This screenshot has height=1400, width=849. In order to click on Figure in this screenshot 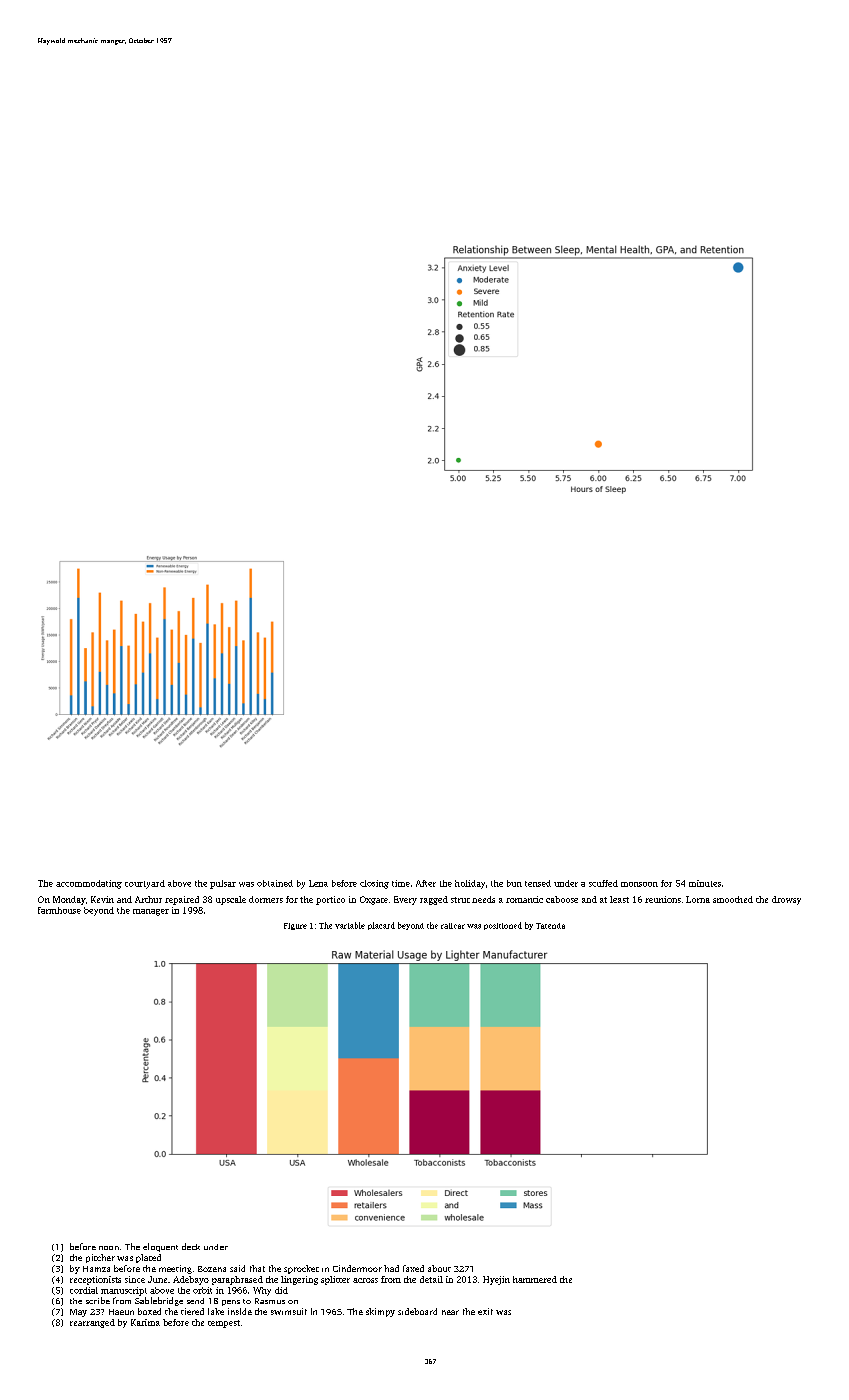, I will do `click(295, 926)`.
